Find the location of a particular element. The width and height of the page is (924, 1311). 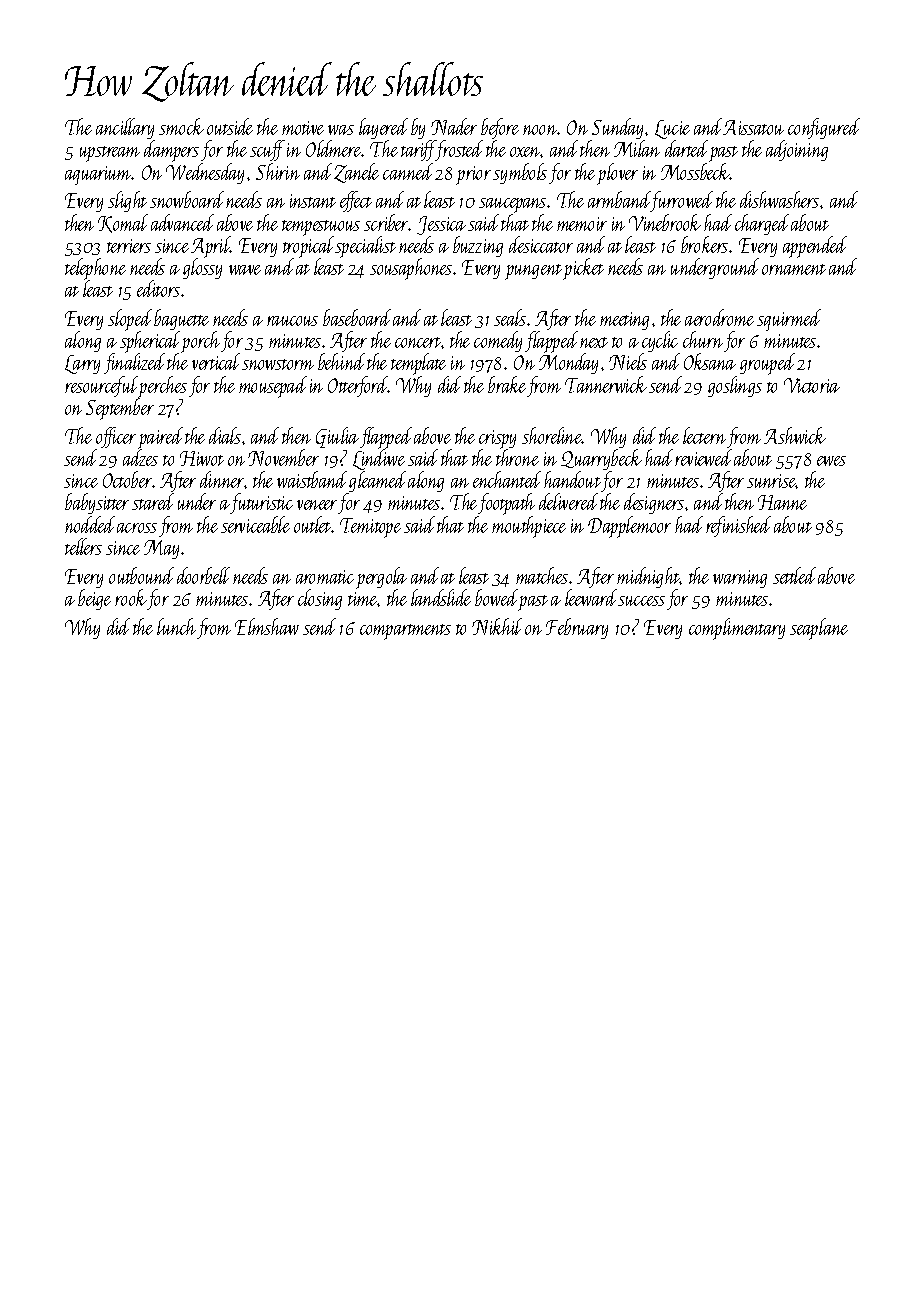

lunch is located at coordinates (176, 626).
